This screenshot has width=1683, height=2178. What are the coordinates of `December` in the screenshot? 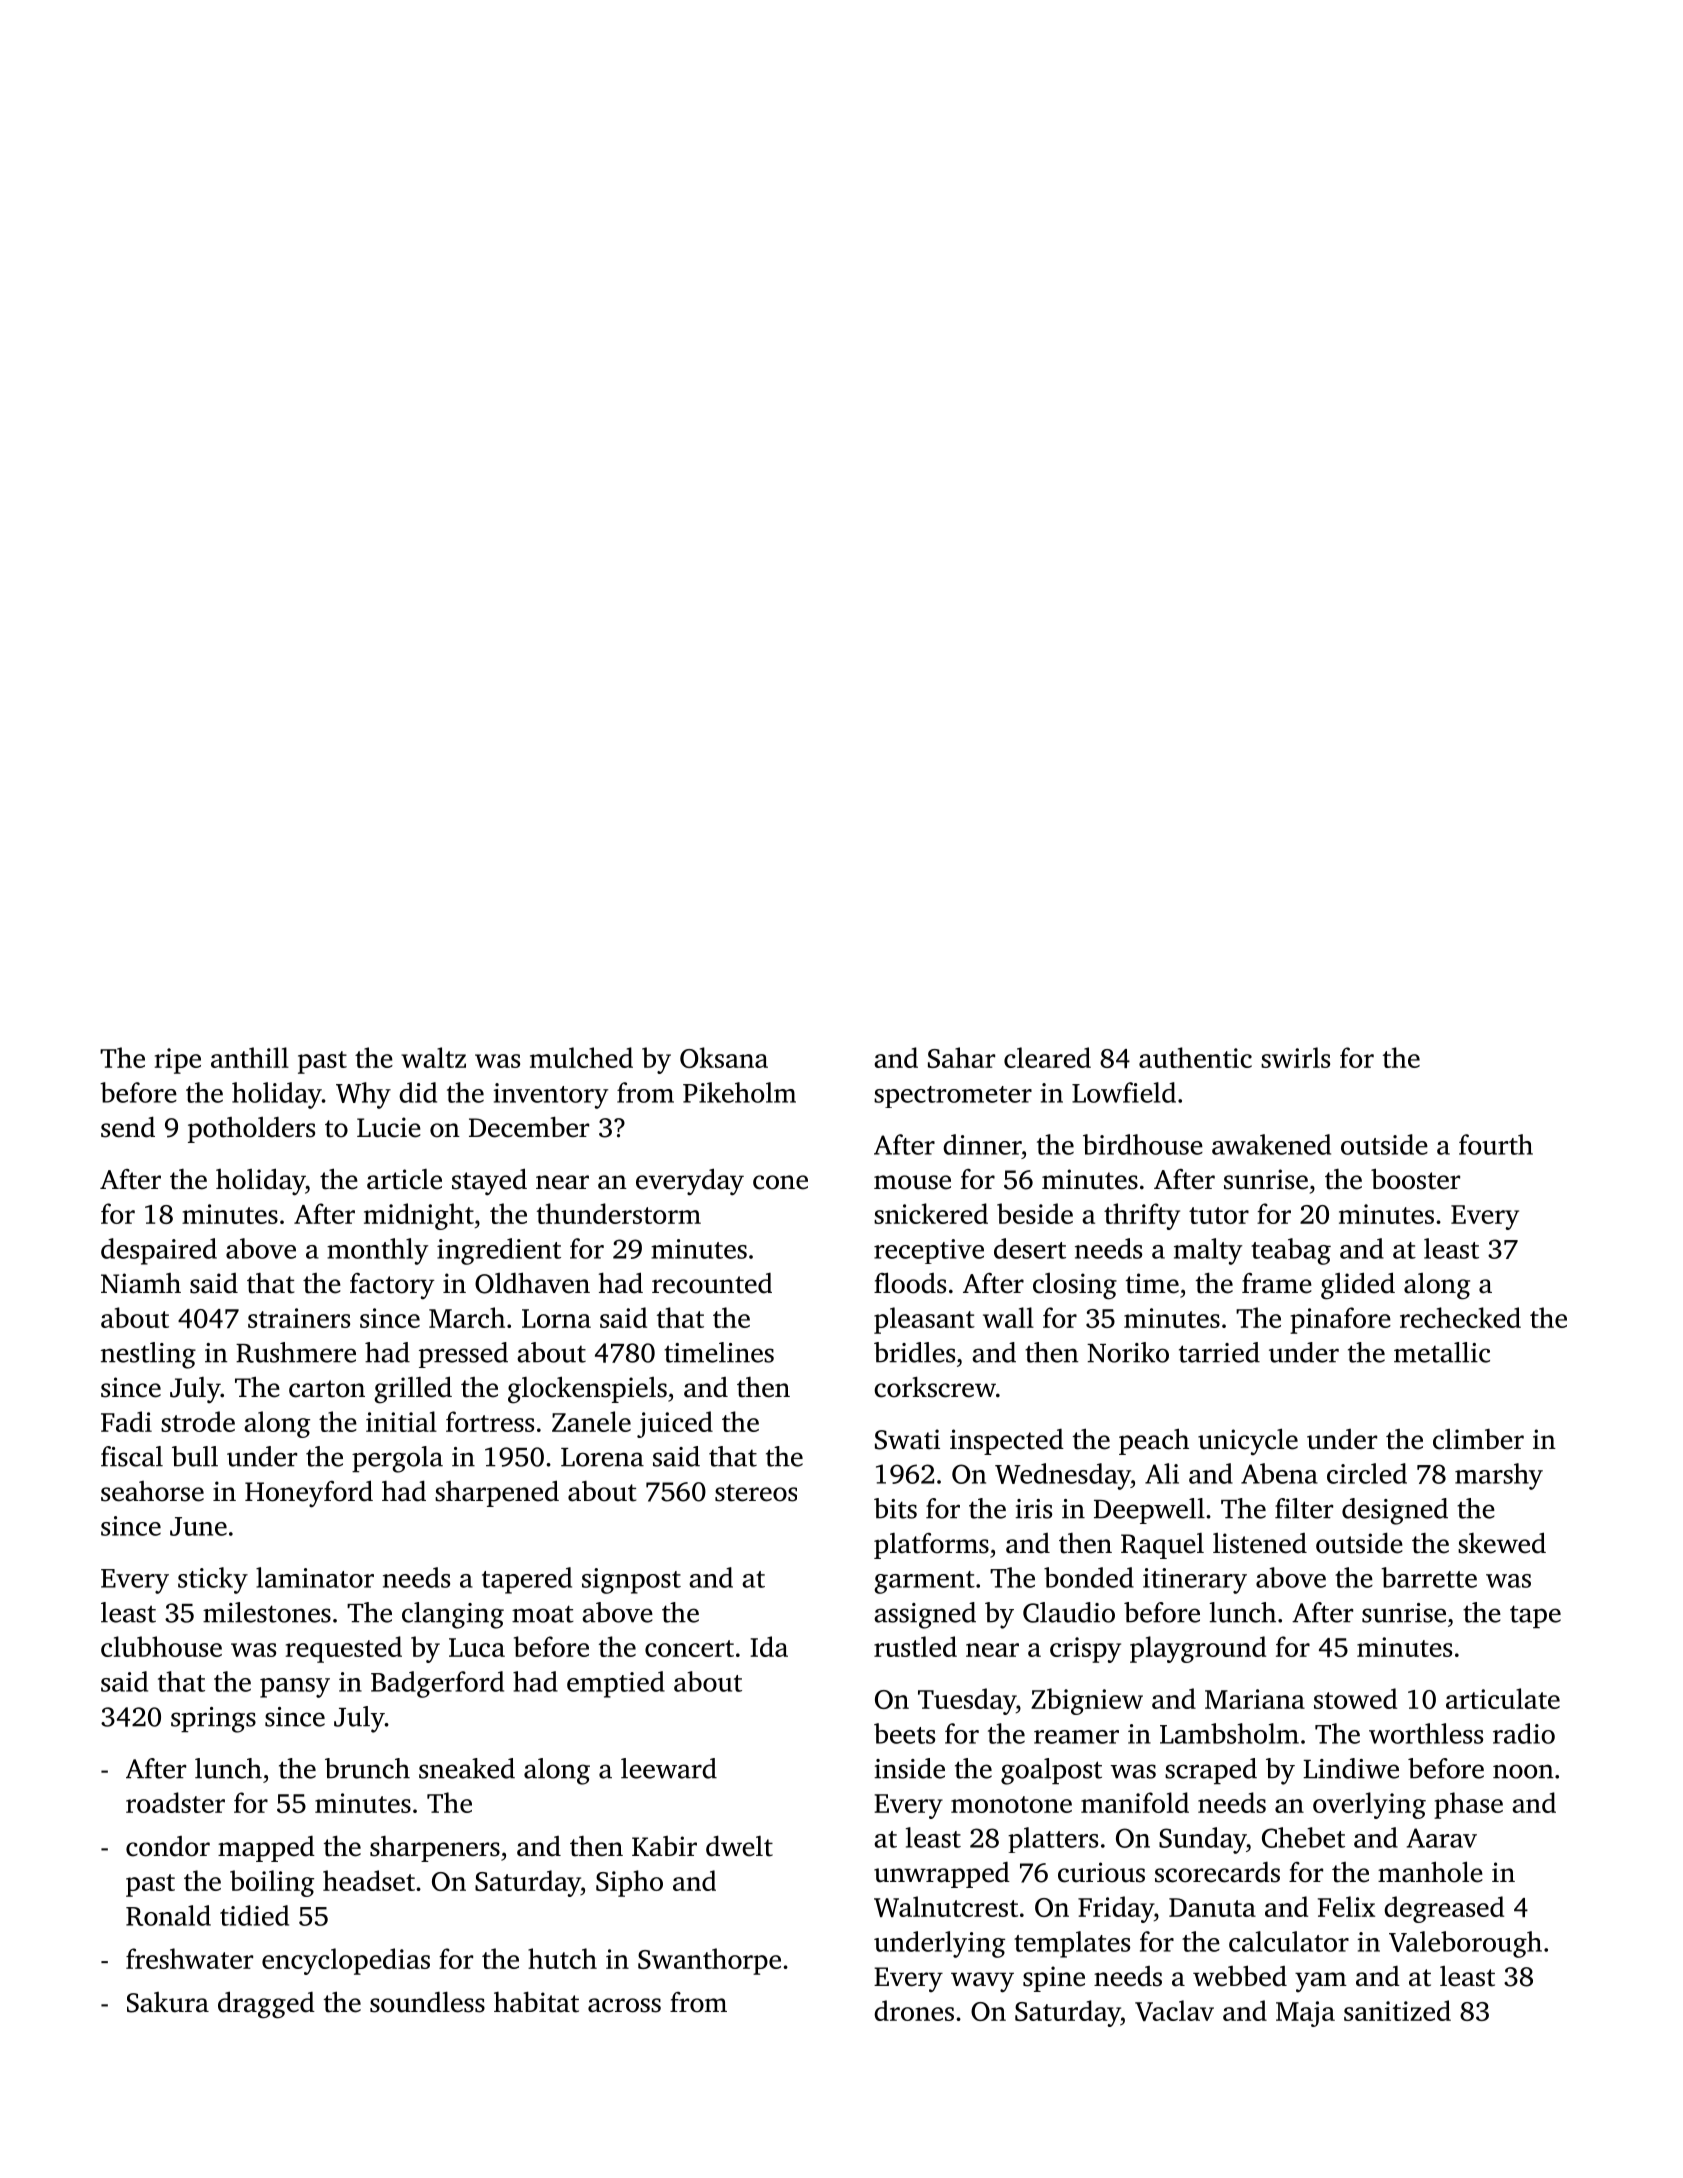 It's located at (529, 1127).
